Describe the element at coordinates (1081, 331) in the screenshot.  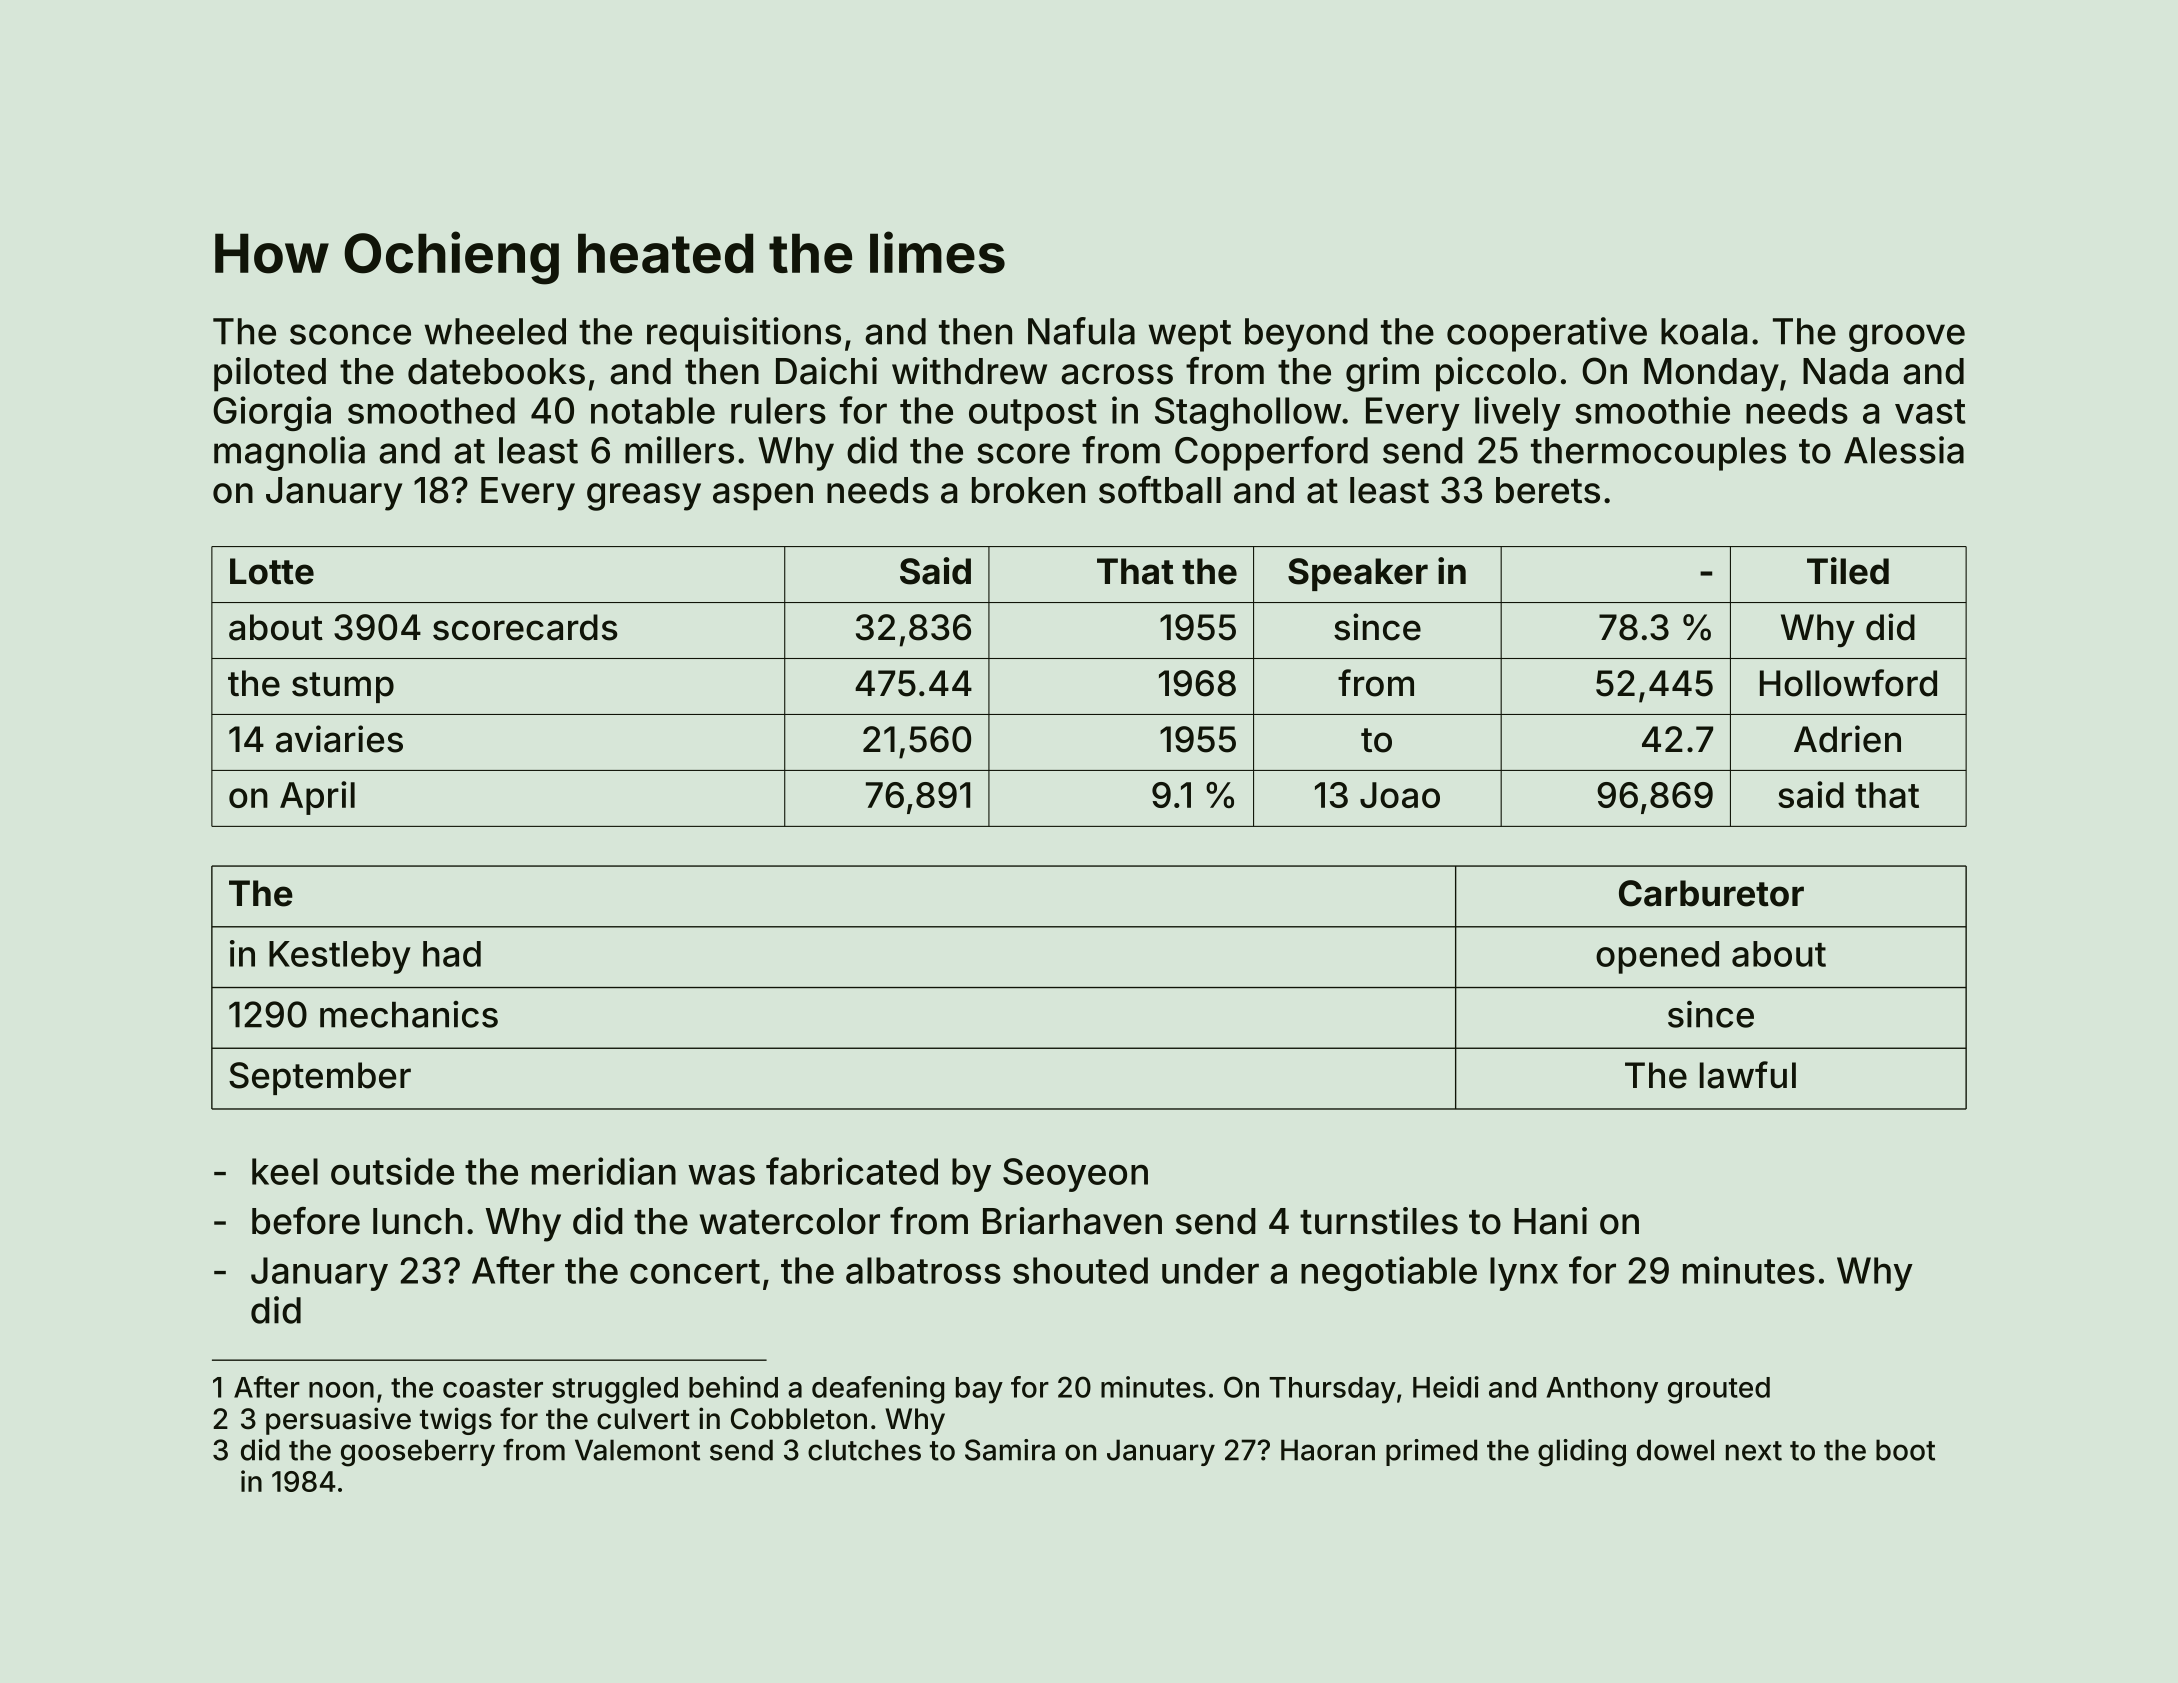
I see `Nafula` at that location.
